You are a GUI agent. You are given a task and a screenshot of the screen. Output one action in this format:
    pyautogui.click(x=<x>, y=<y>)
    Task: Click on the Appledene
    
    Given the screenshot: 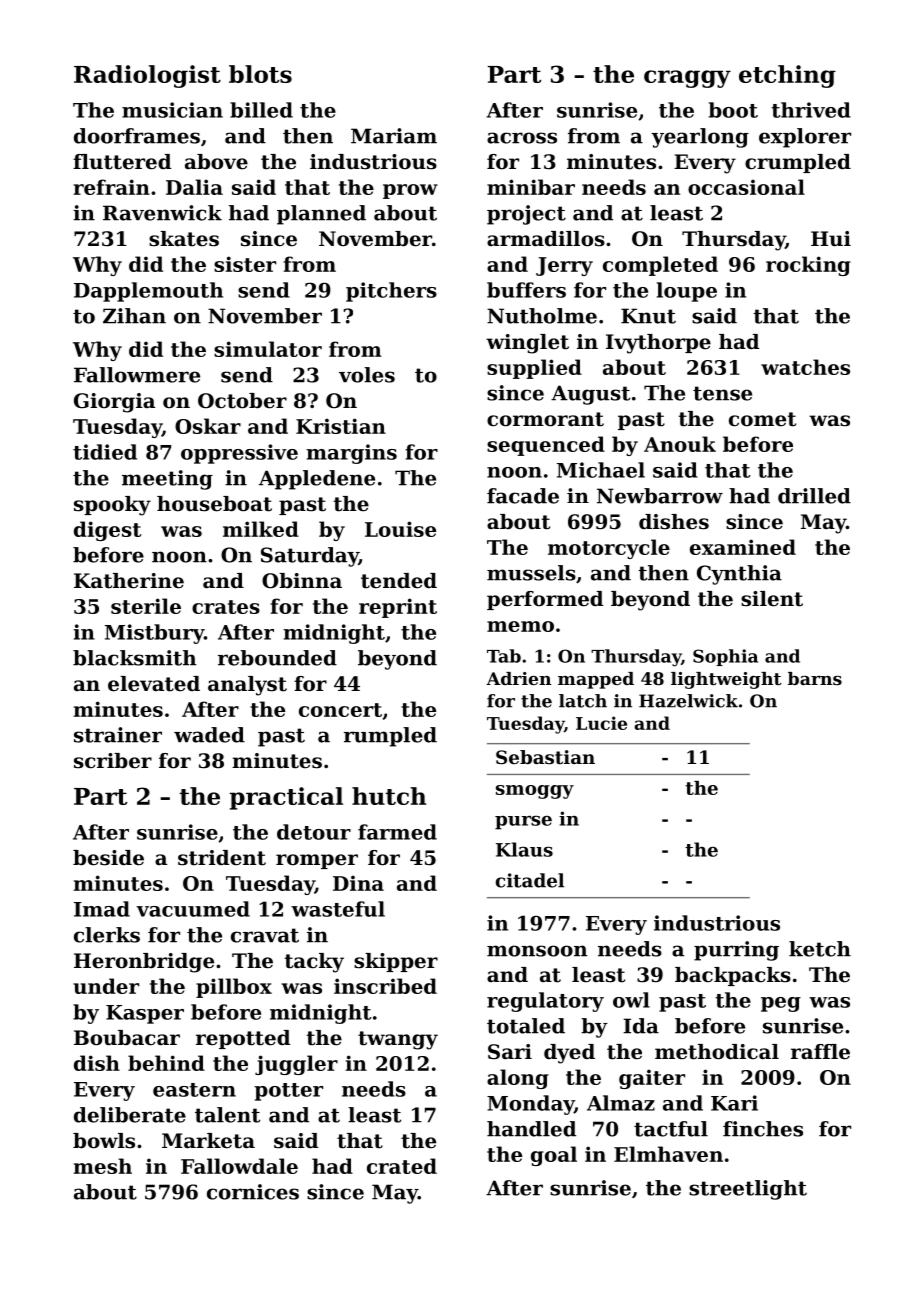 What is the action you would take?
    pyautogui.click(x=317, y=480)
